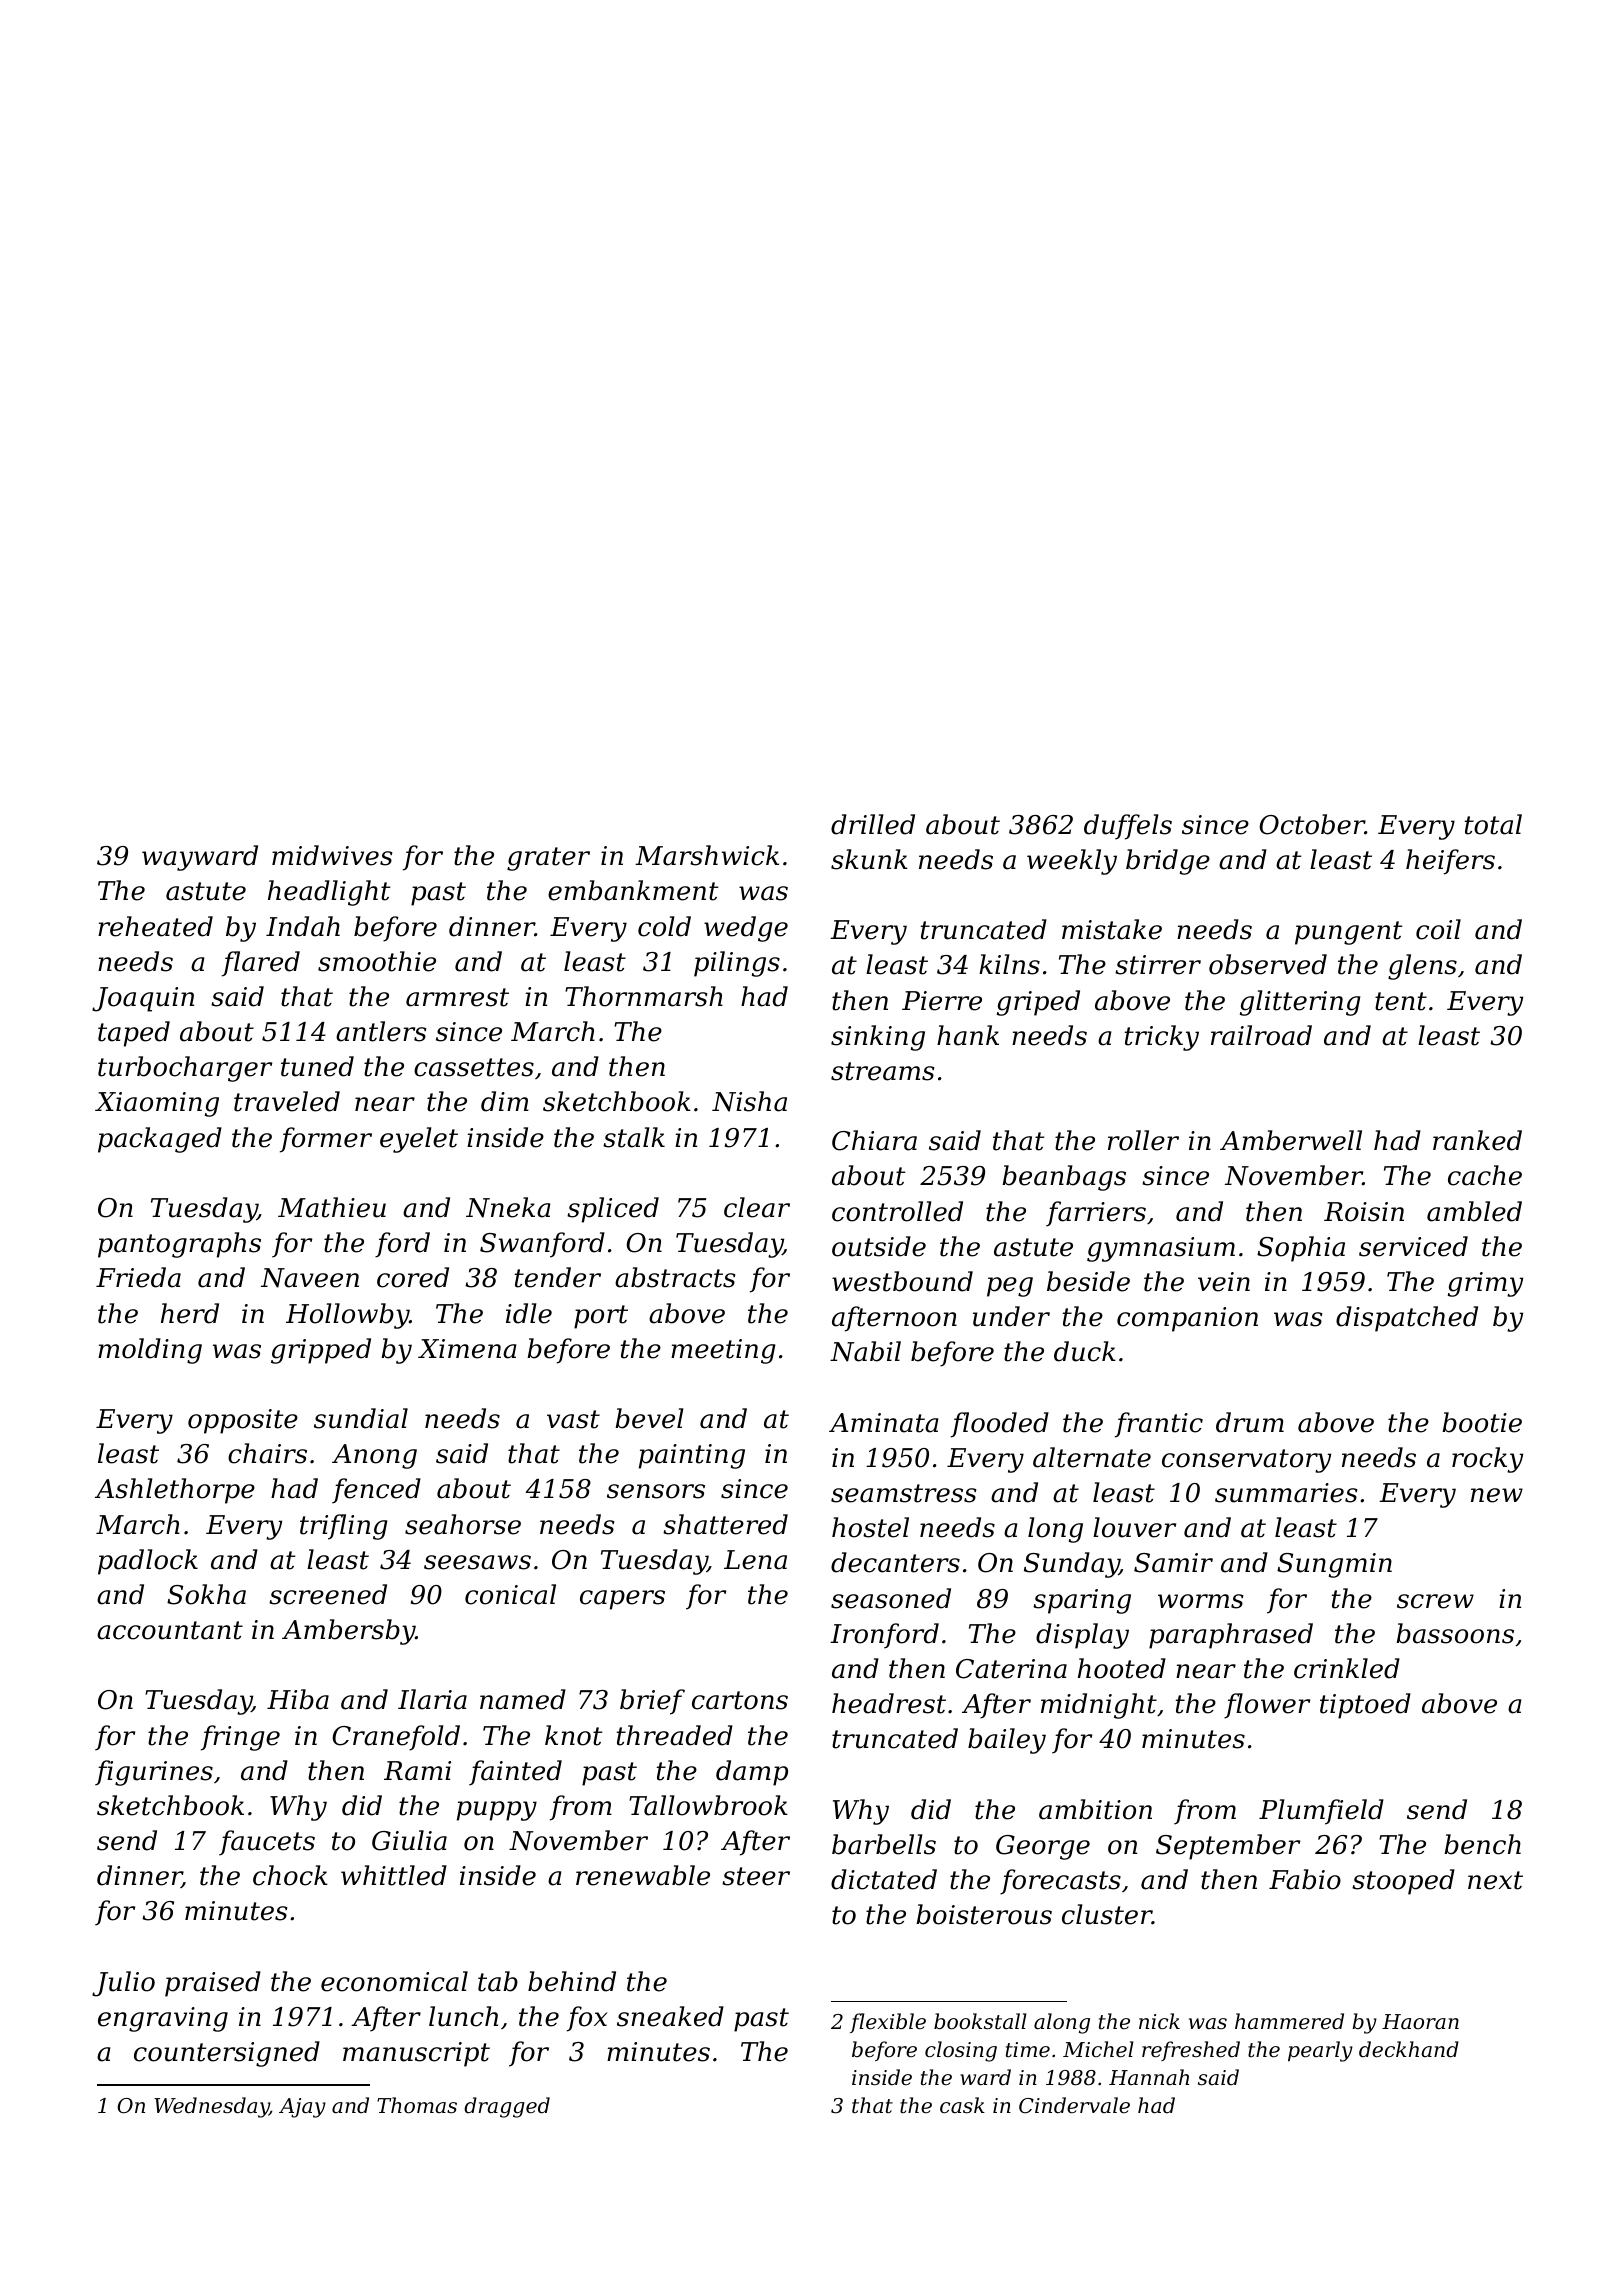 This image has height=2292, width=1620. Describe the element at coordinates (211, 2107) in the image. I see `Wednesday` at that location.
